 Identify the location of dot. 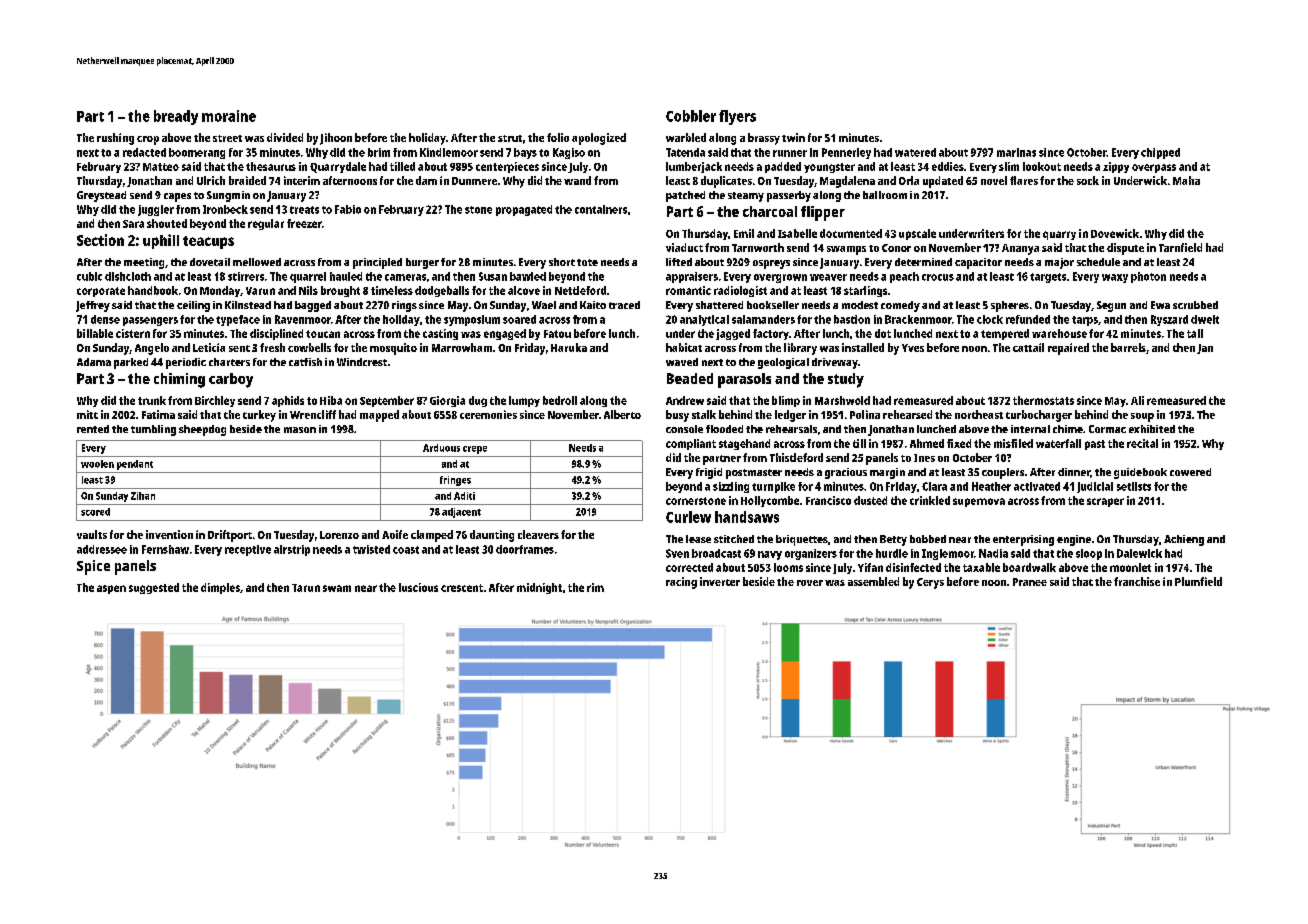
(883, 333).
